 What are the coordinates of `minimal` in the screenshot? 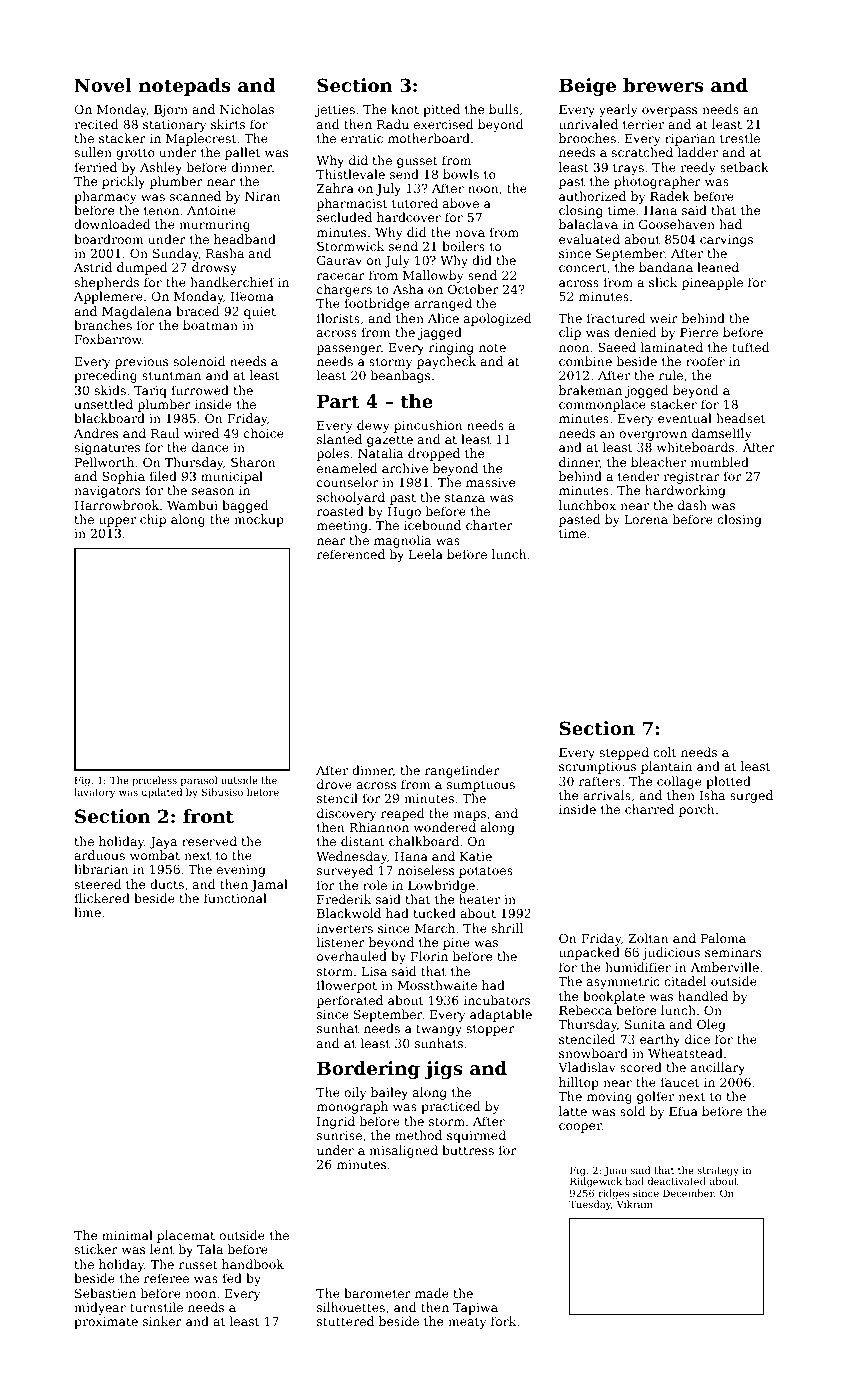 It's located at (127, 1235).
